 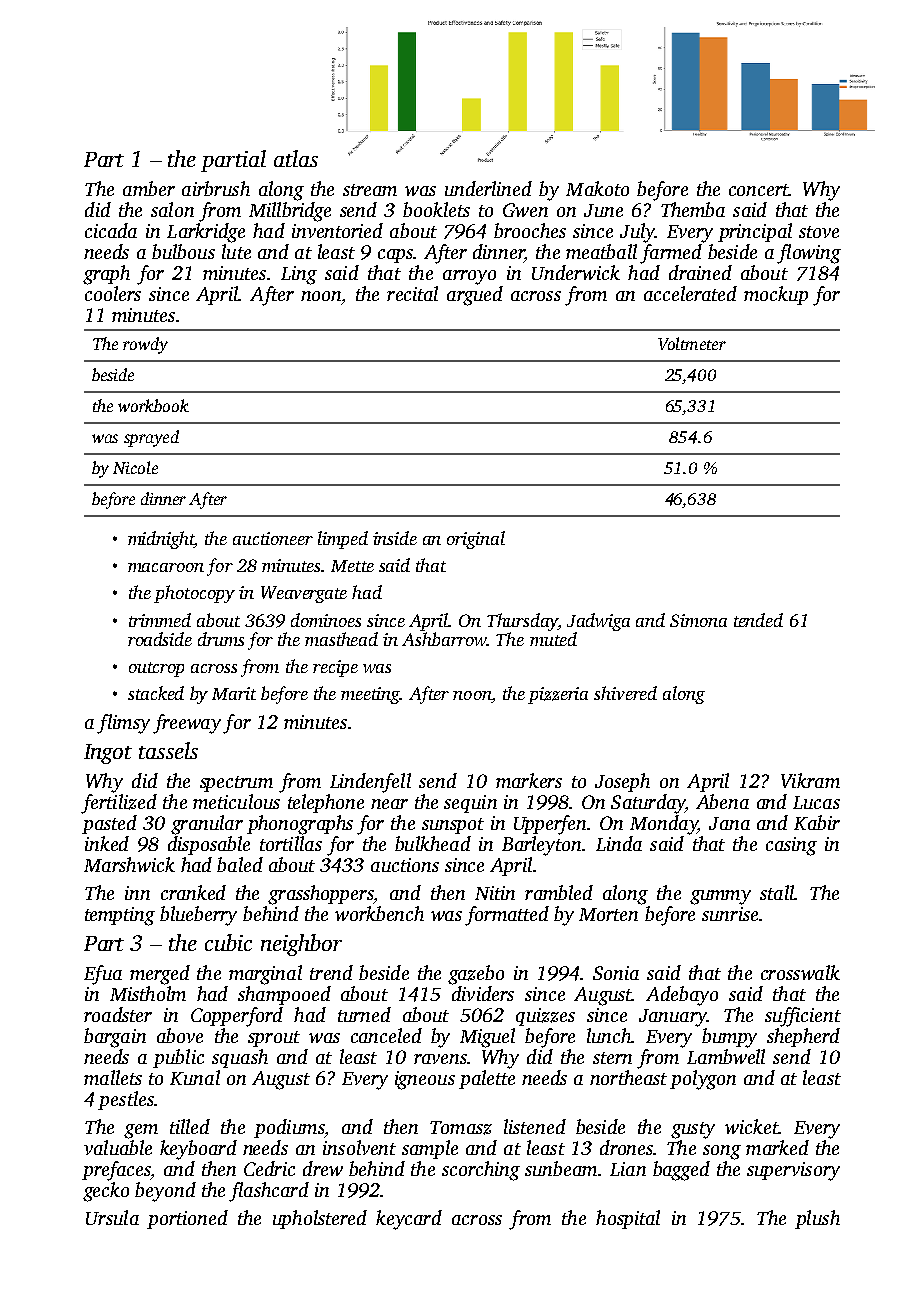 What do you see at coordinates (576, 272) in the screenshot?
I see `Underwick` at bounding box center [576, 272].
